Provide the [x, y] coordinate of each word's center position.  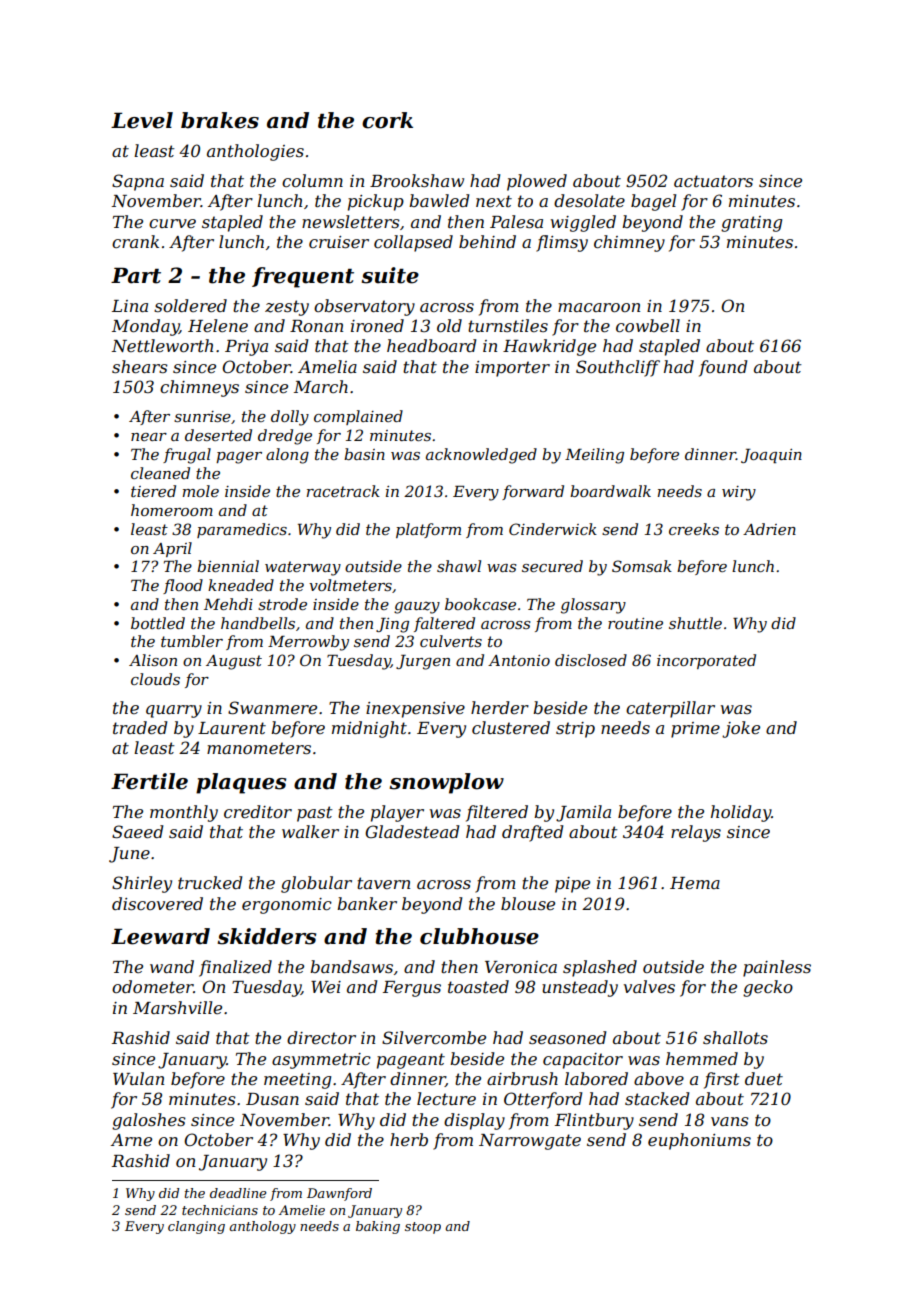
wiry [739, 493]
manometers [259, 748]
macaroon [599, 307]
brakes [220, 120]
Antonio [519, 660]
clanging [196, 1227]
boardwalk [610, 491]
